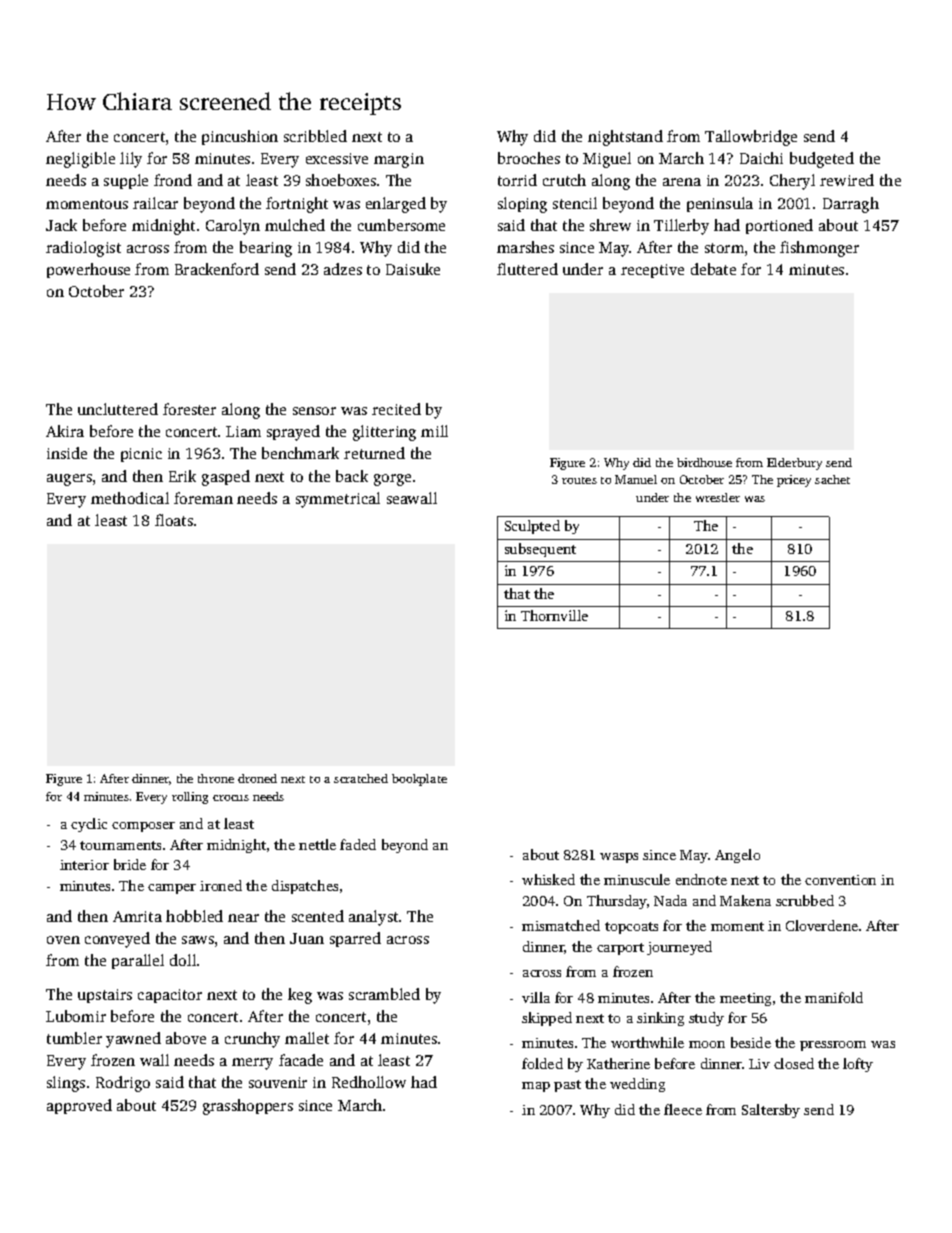 The image size is (952, 1233). What do you see at coordinates (396, 205) in the document?
I see `enlarged` at bounding box center [396, 205].
